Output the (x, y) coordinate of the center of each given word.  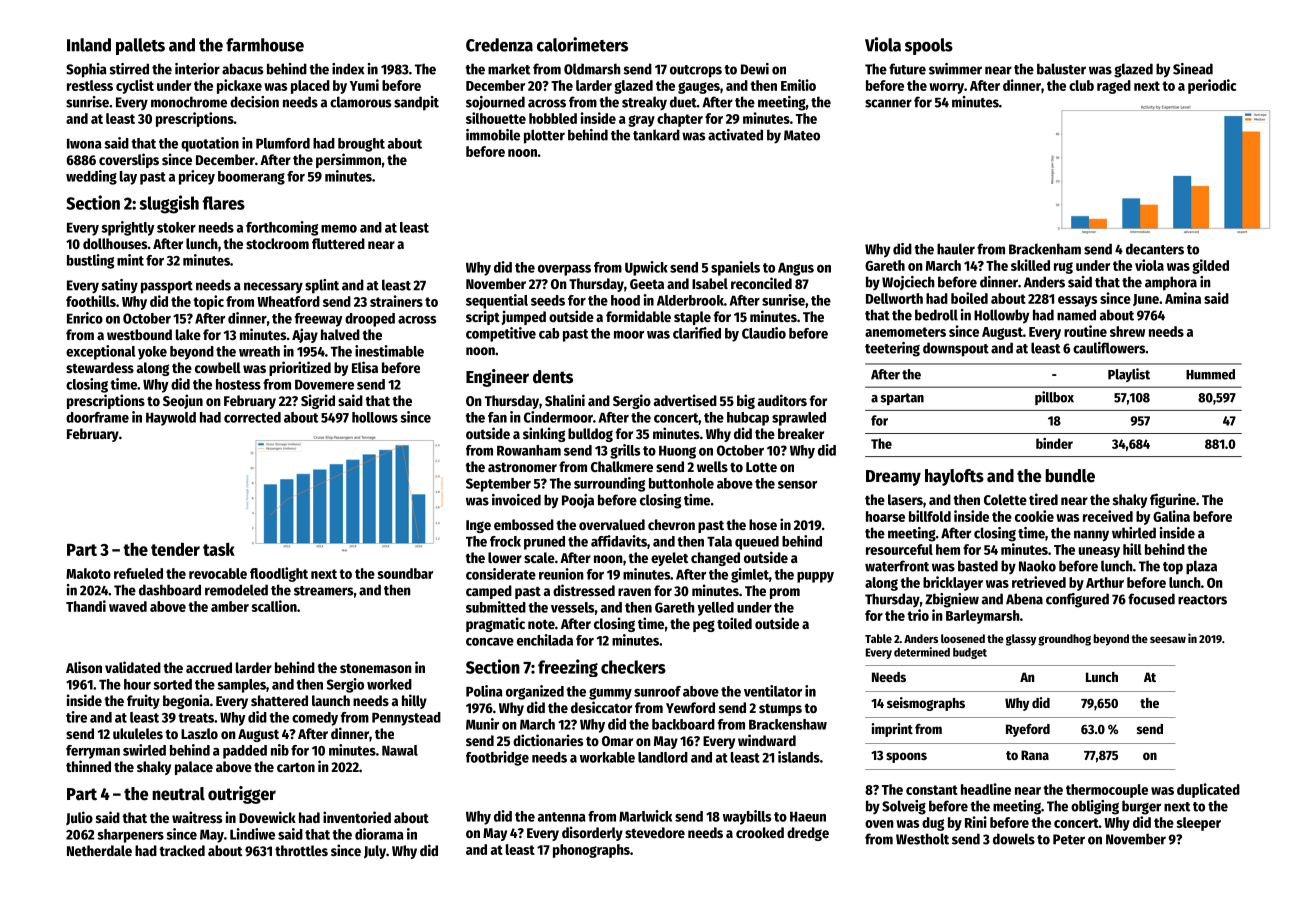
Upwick (646, 268)
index (348, 69)
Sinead (1193, 69)
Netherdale (99, 850)
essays (1077, 301)
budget (970, 653)
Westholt (922, 839)
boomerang (251, 178)
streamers (323, 591)
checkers (633, 667)
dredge (808, 834)
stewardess (100, 367)
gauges (699, 88)
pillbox (1054, 398)
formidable (638, 316)
